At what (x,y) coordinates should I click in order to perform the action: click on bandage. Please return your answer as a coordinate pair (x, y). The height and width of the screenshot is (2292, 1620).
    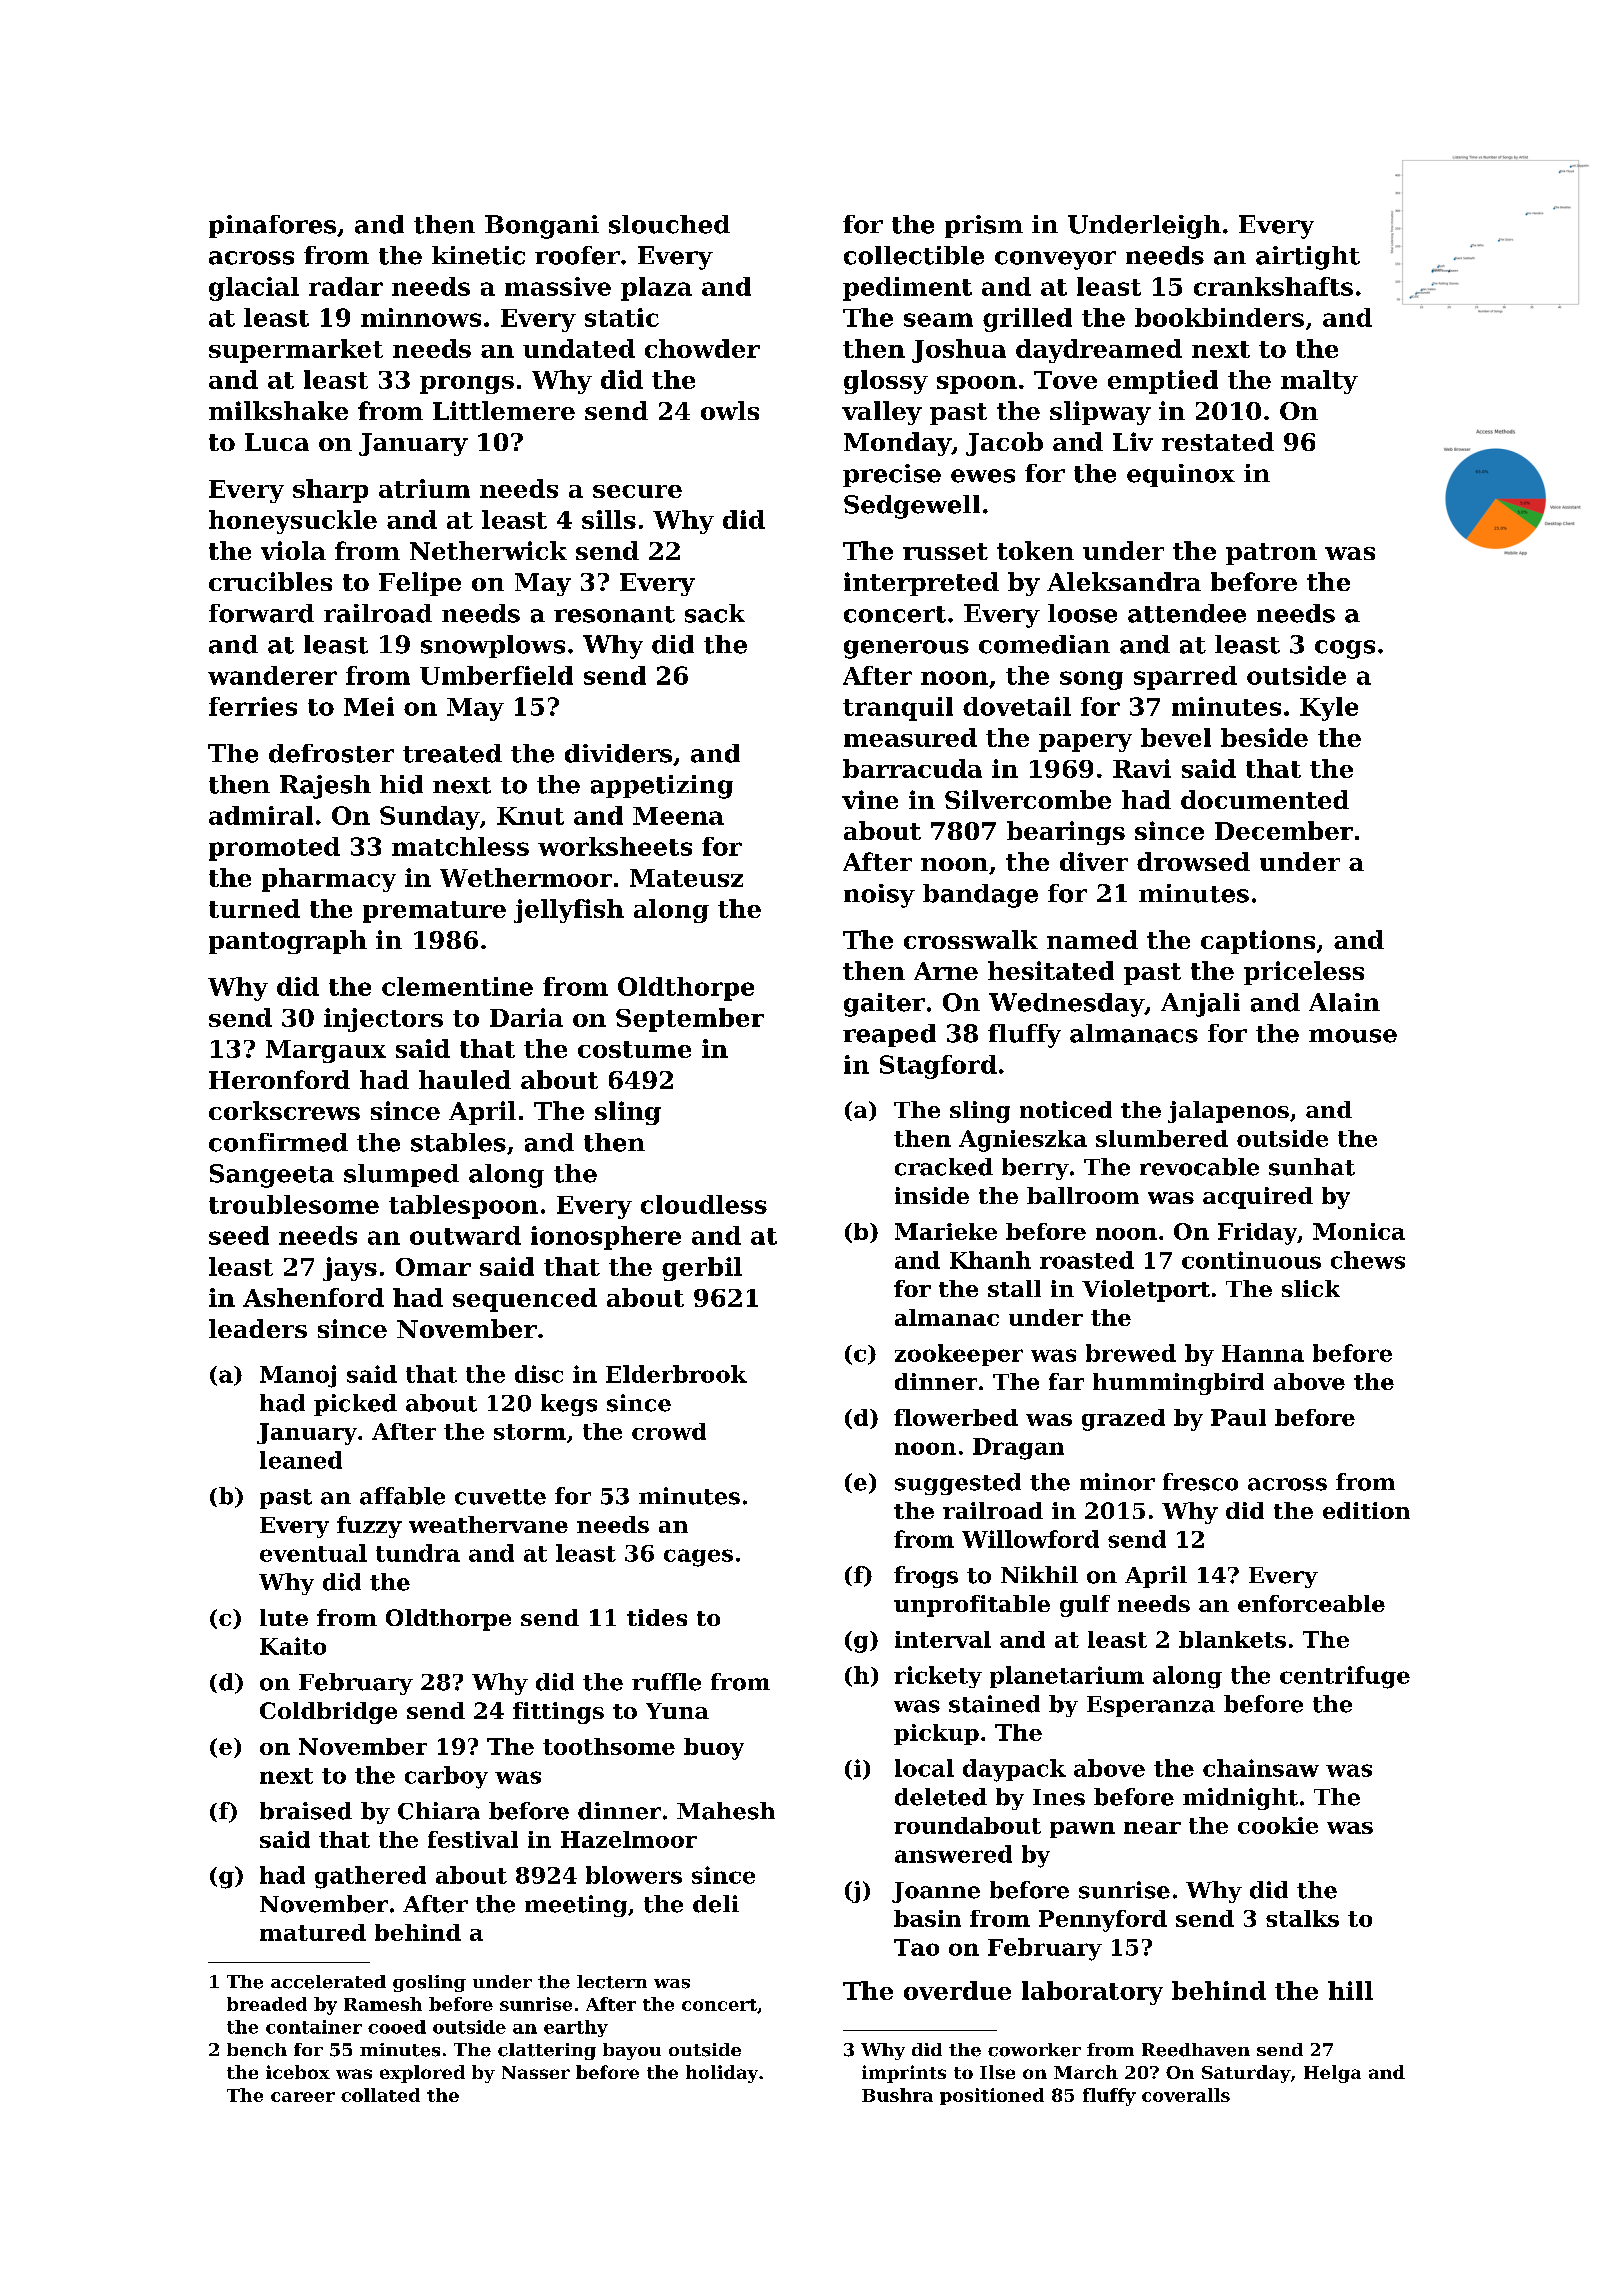
    Looking at the image, I should click on (980, 896).
